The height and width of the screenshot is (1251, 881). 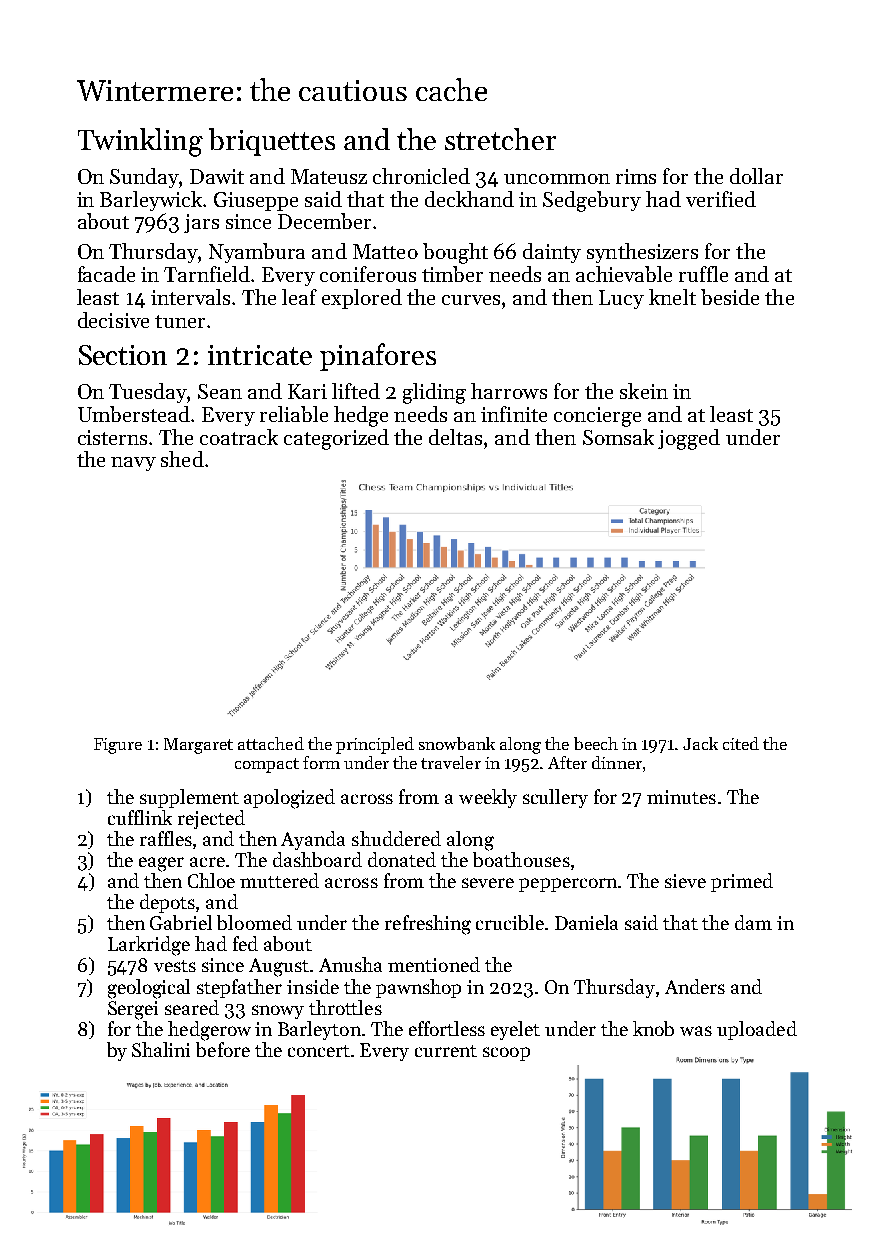 I want to click on Figure, so click(x=118, y=746).
